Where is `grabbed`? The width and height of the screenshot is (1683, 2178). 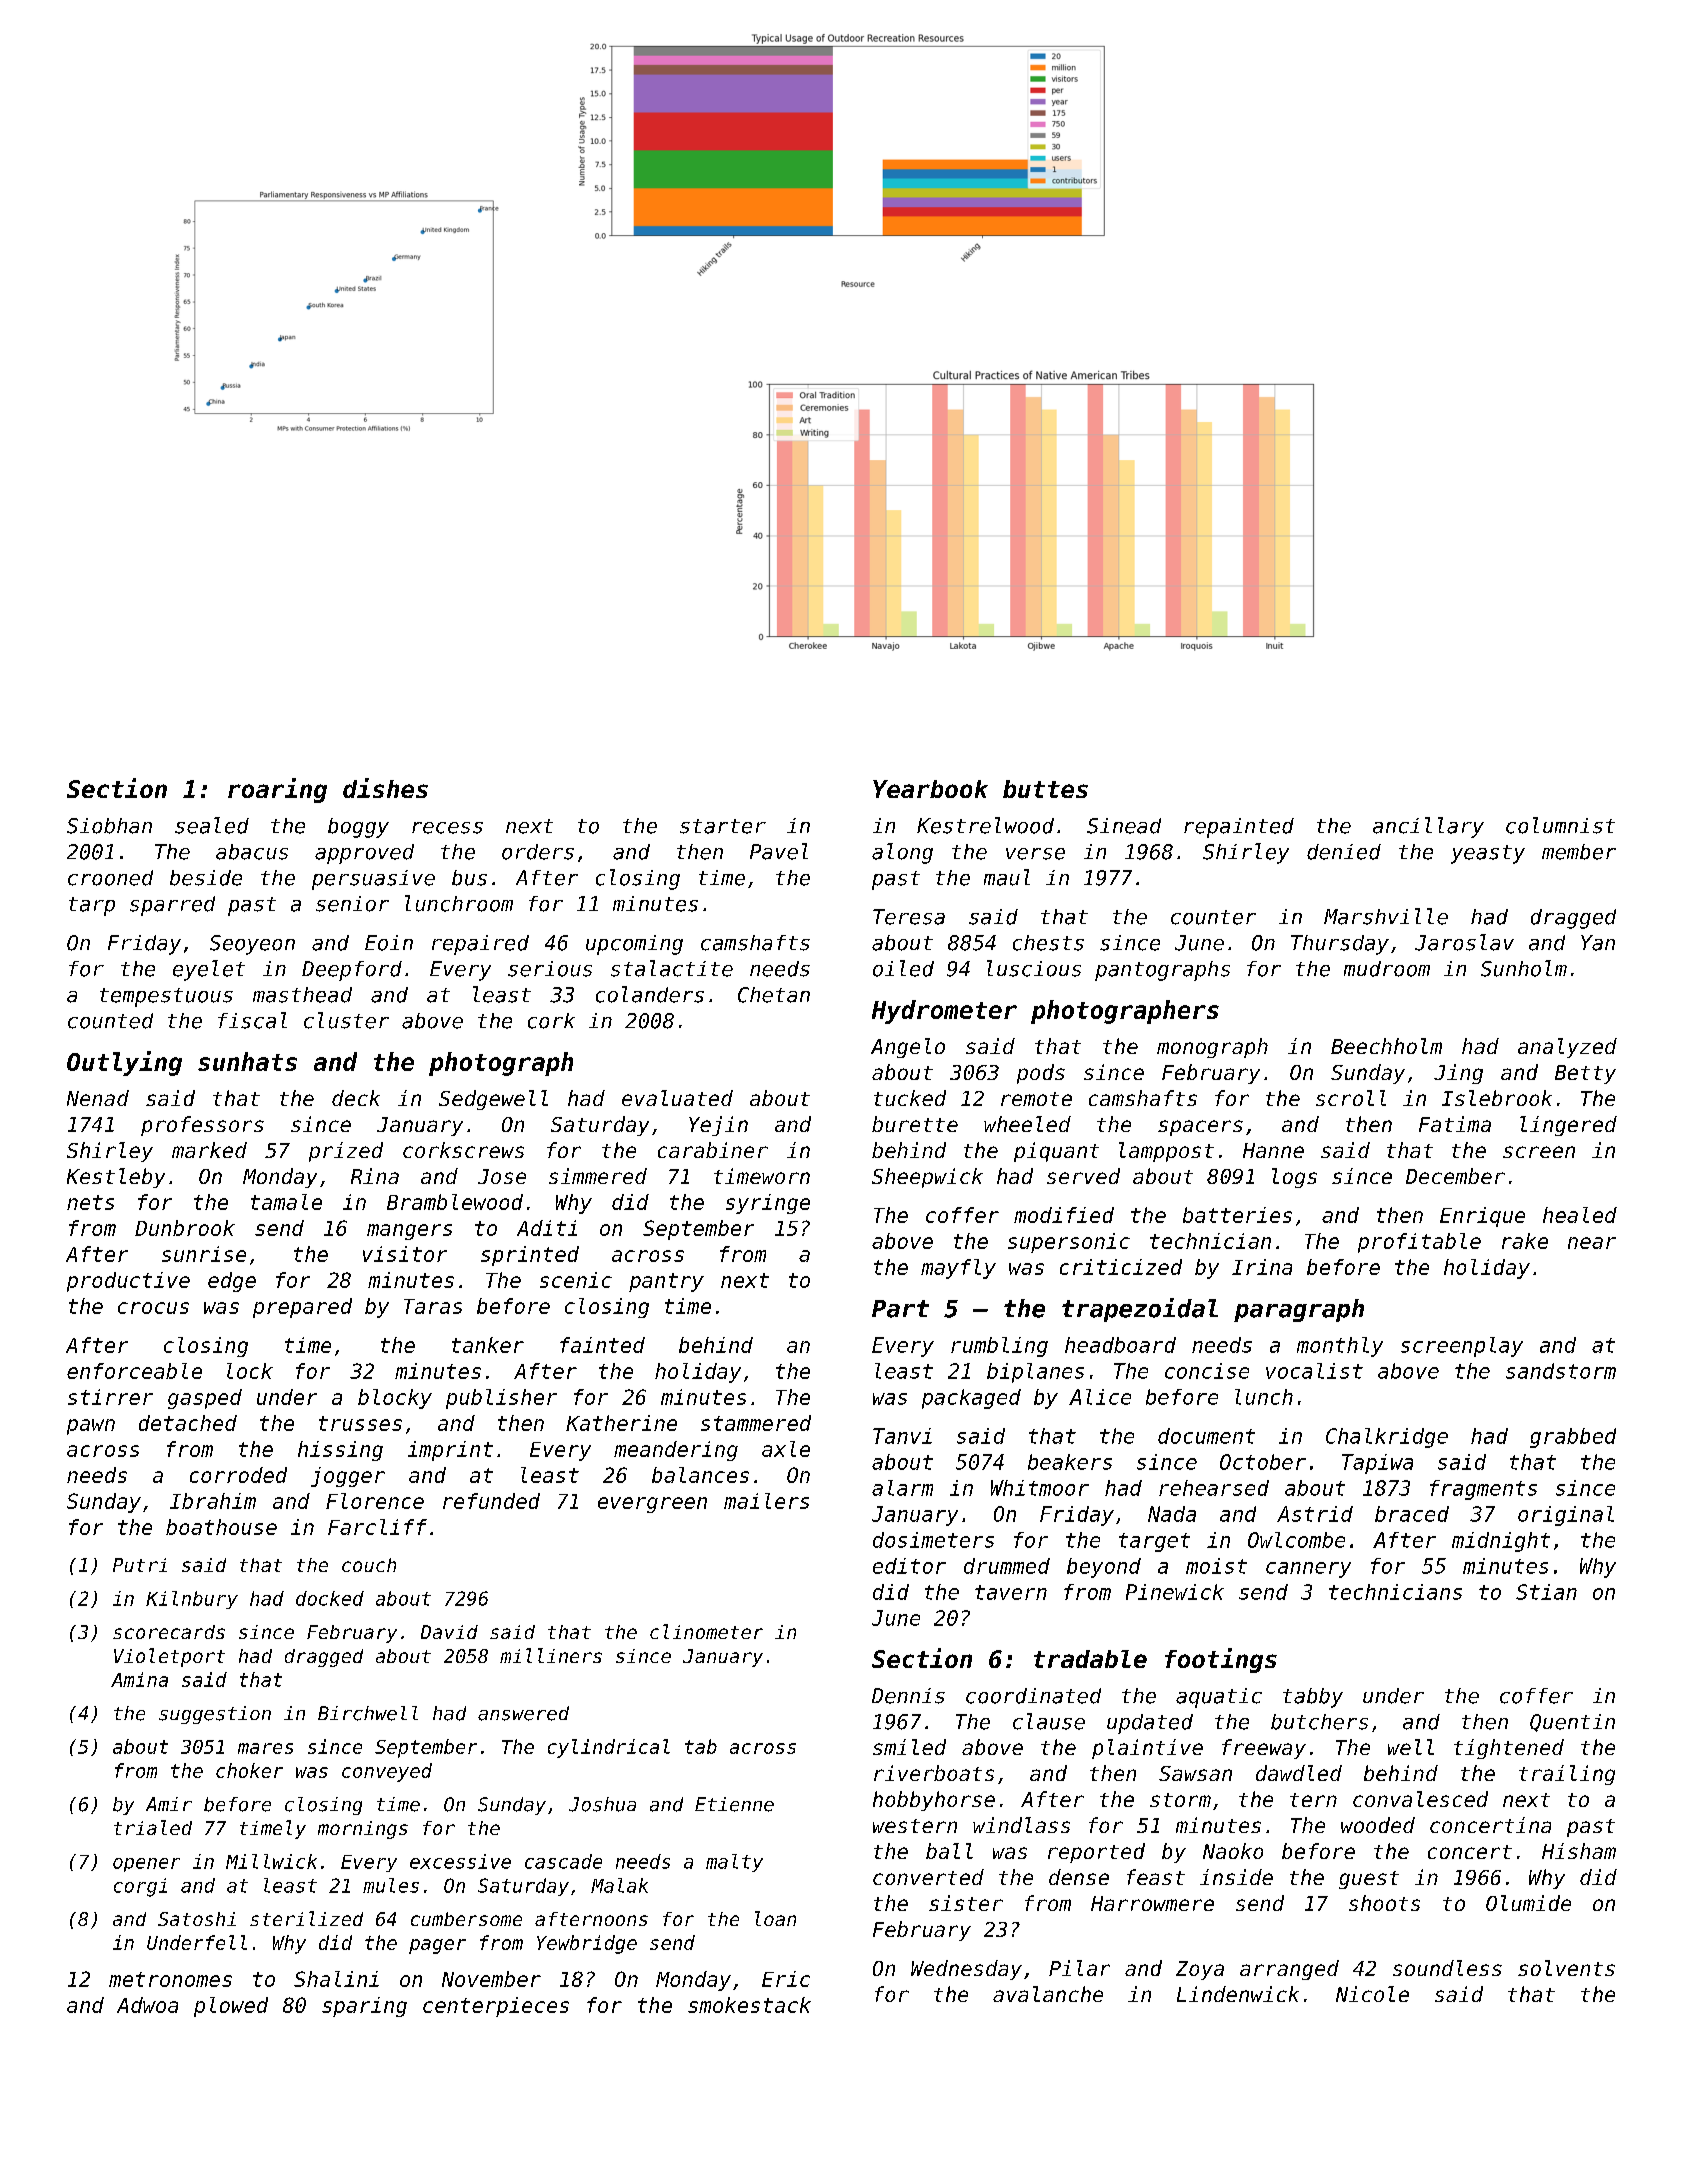
grabbed is located at coordinates (1573, 1438).
